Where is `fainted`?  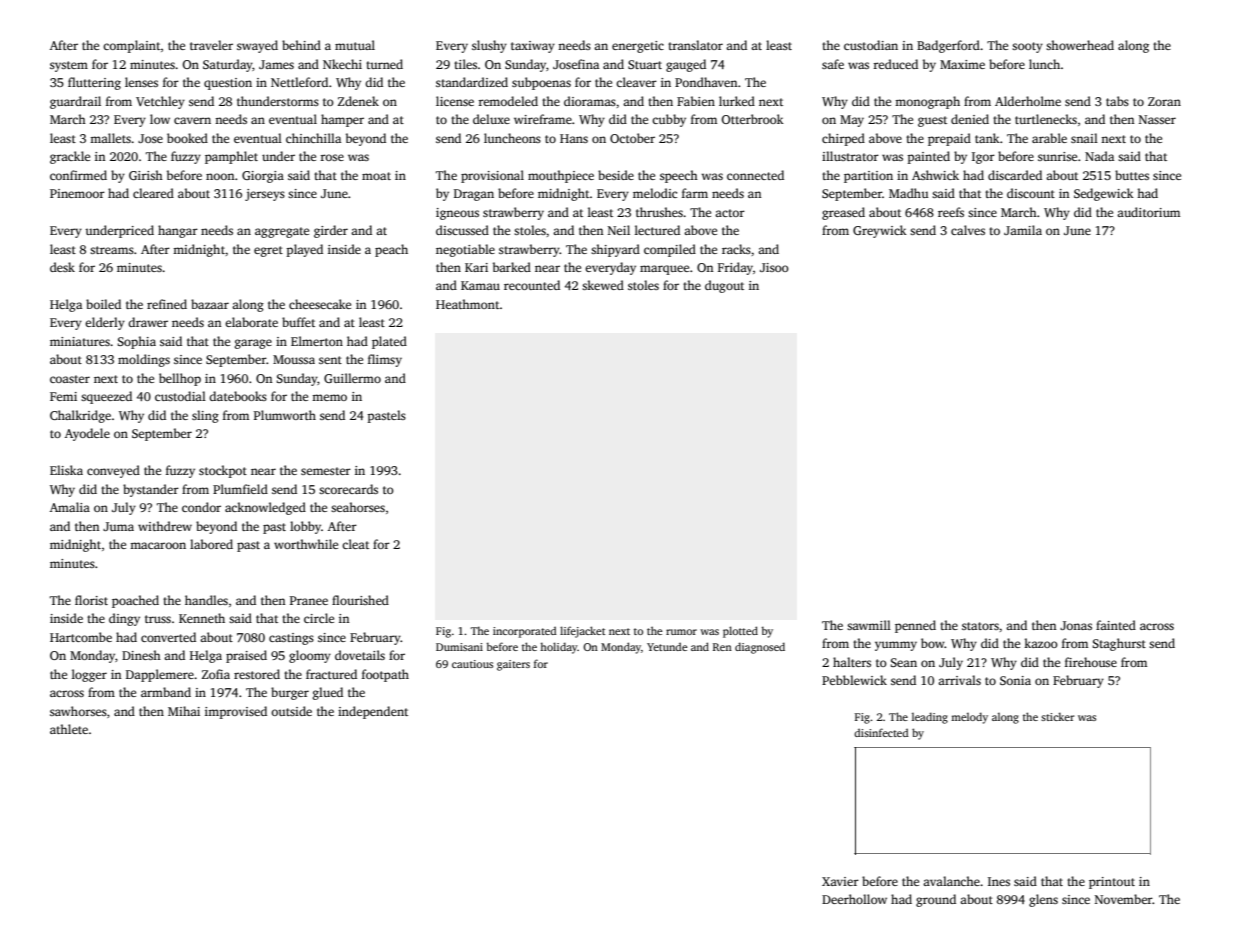
fainted is located at coordinates (1116, 625).
